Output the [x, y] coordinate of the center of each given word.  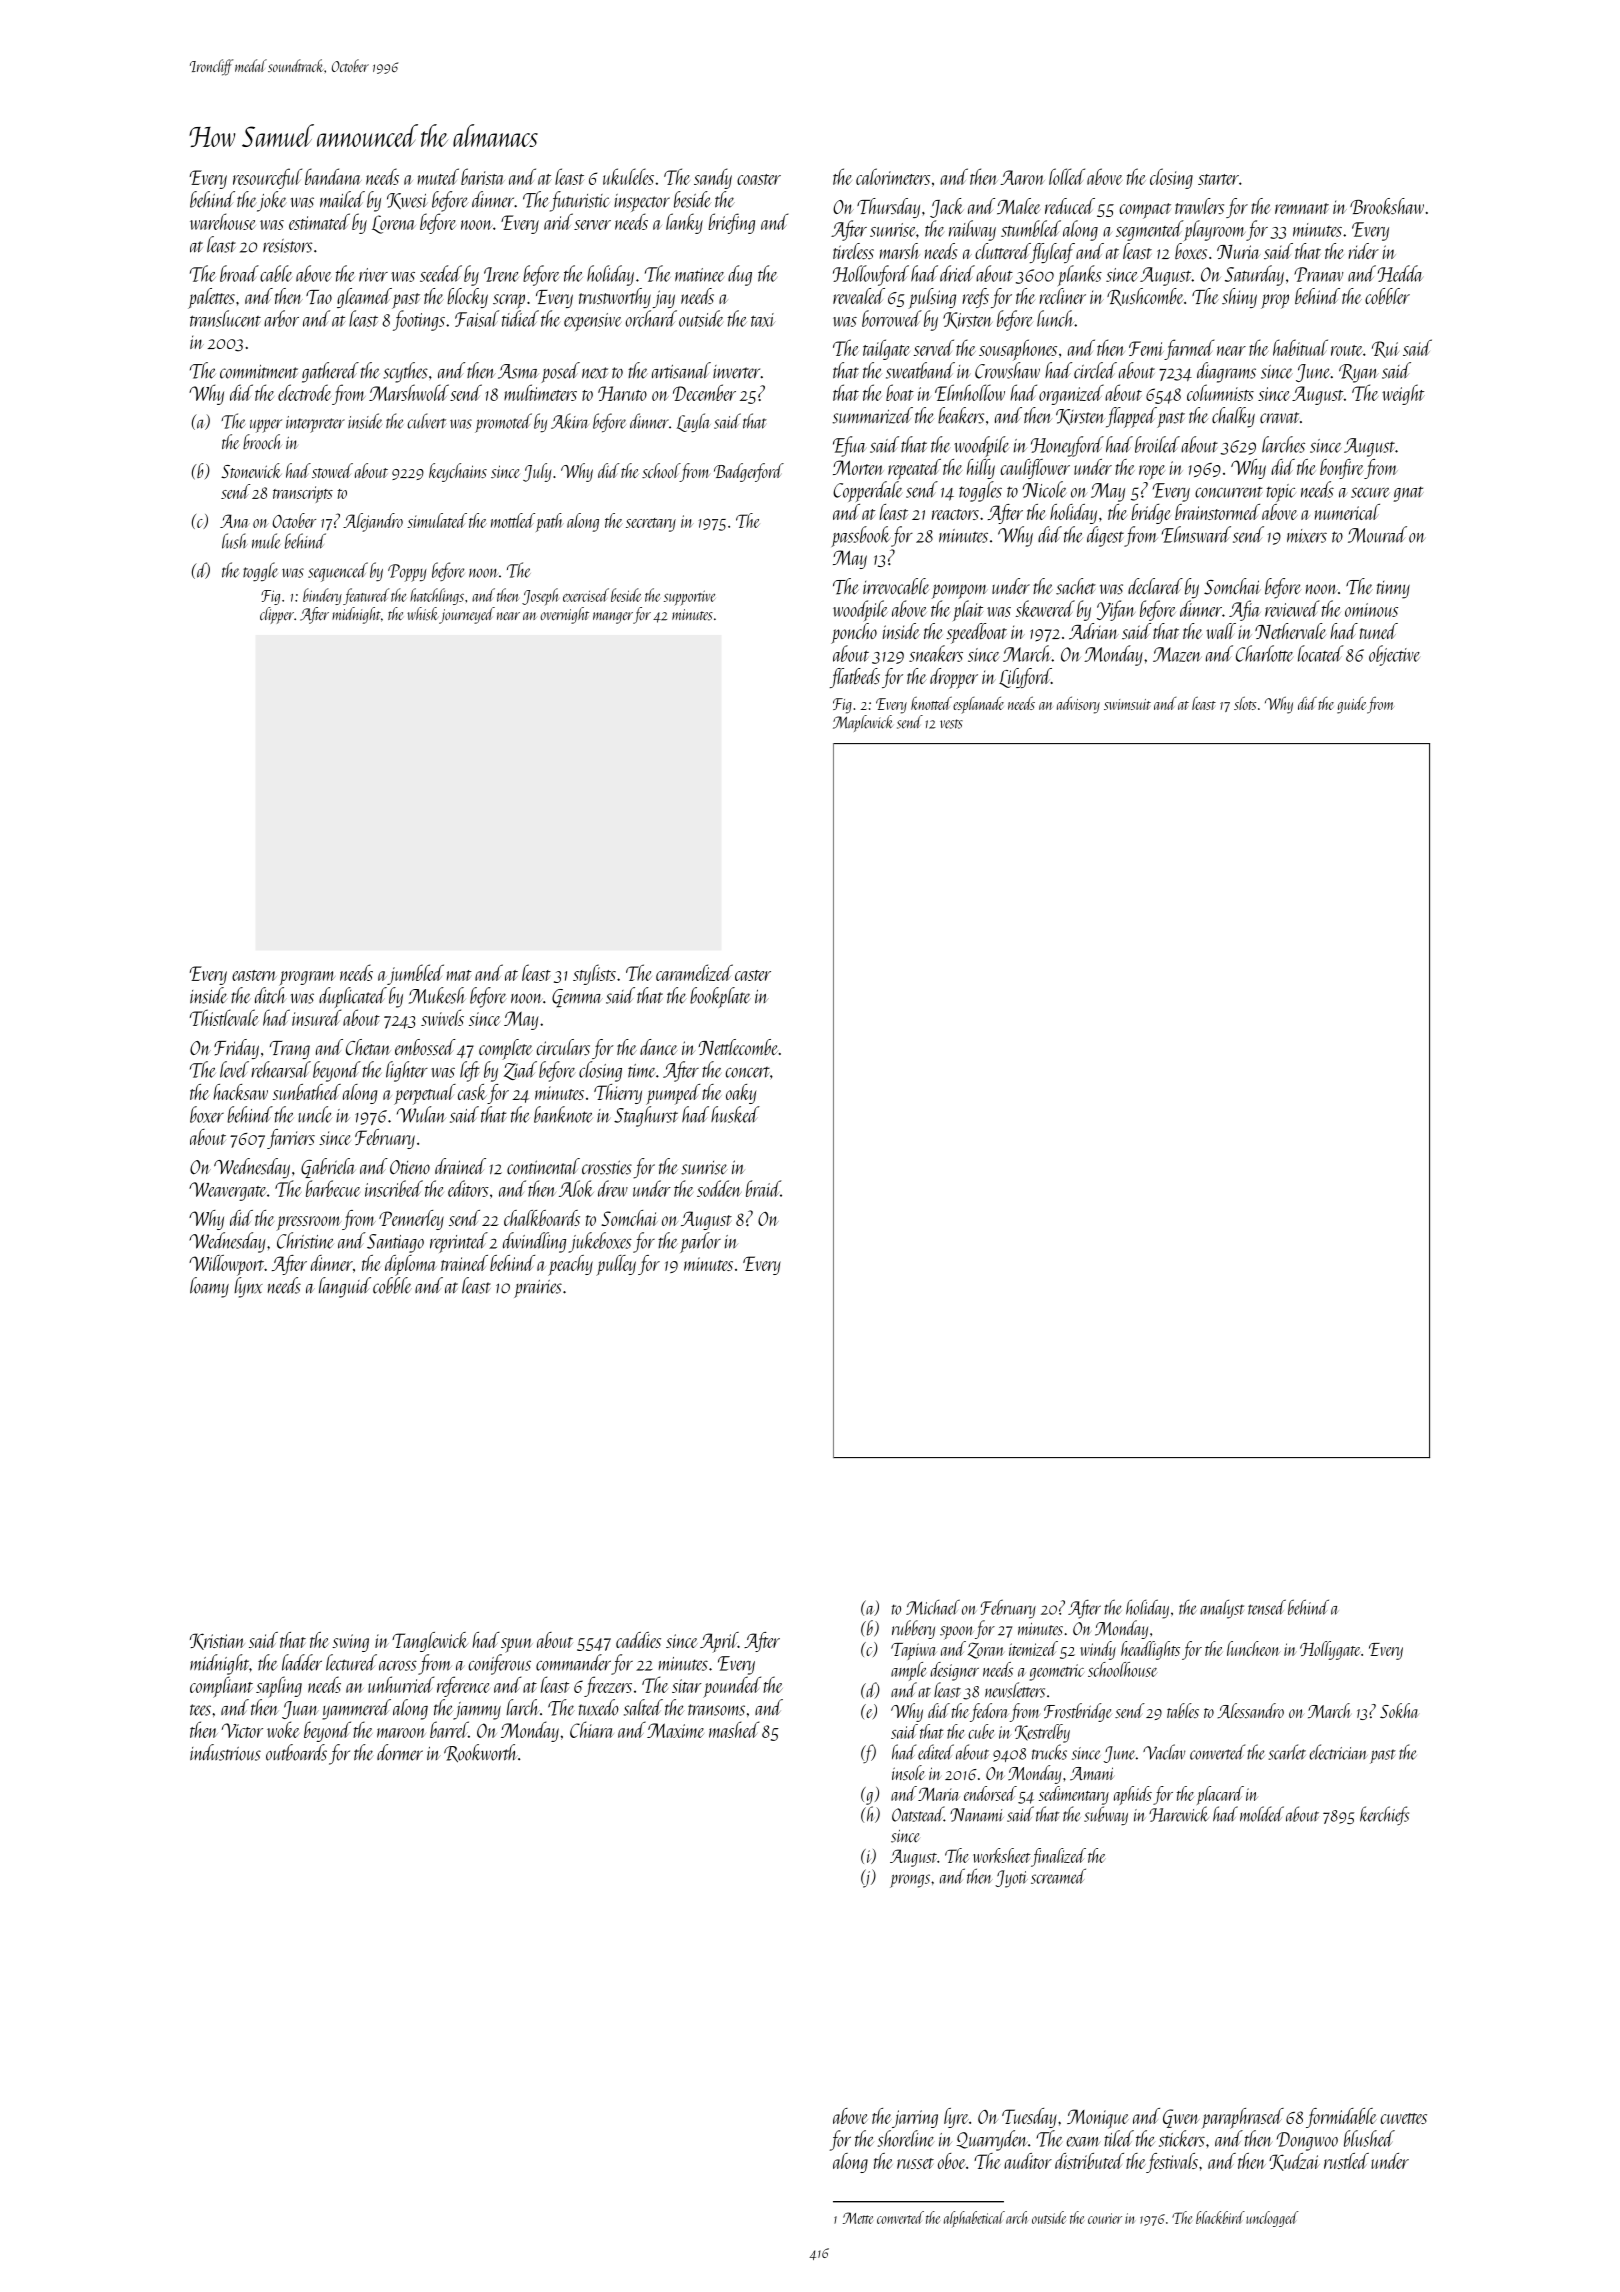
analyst [1222, 1609]
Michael [933, 1607]
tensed [1267, 1607]
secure [1370, 492]
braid [763, 1188]
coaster [759, 179]
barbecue [333, 1188]
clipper [277, 615]
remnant [1302, 208]
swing [350, 1643]
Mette [858, 2218]
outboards [296, 1752]
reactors [955, 514]
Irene [501, 274]
